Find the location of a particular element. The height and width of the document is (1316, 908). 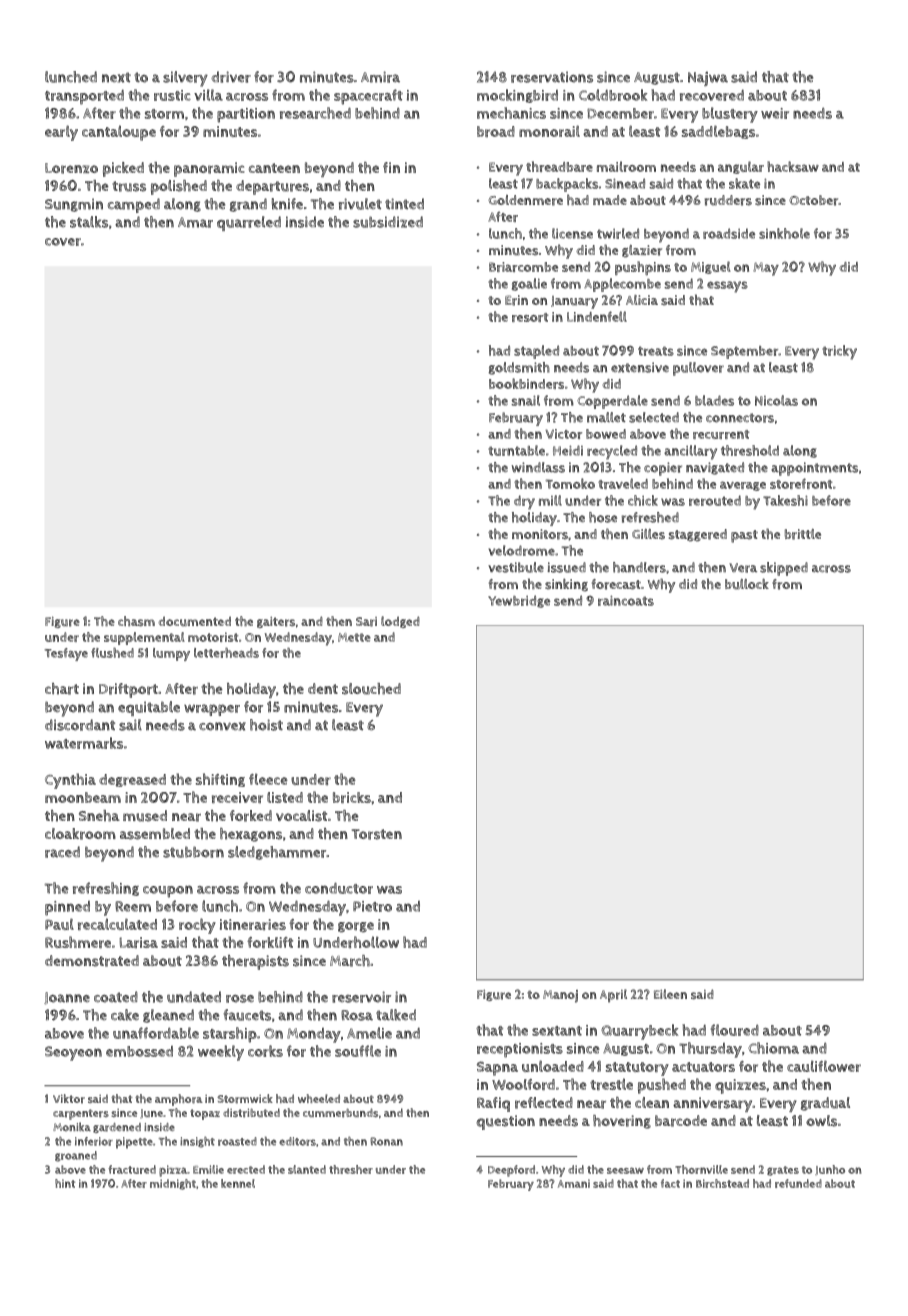

transported is located at coordinates (84, 97).
